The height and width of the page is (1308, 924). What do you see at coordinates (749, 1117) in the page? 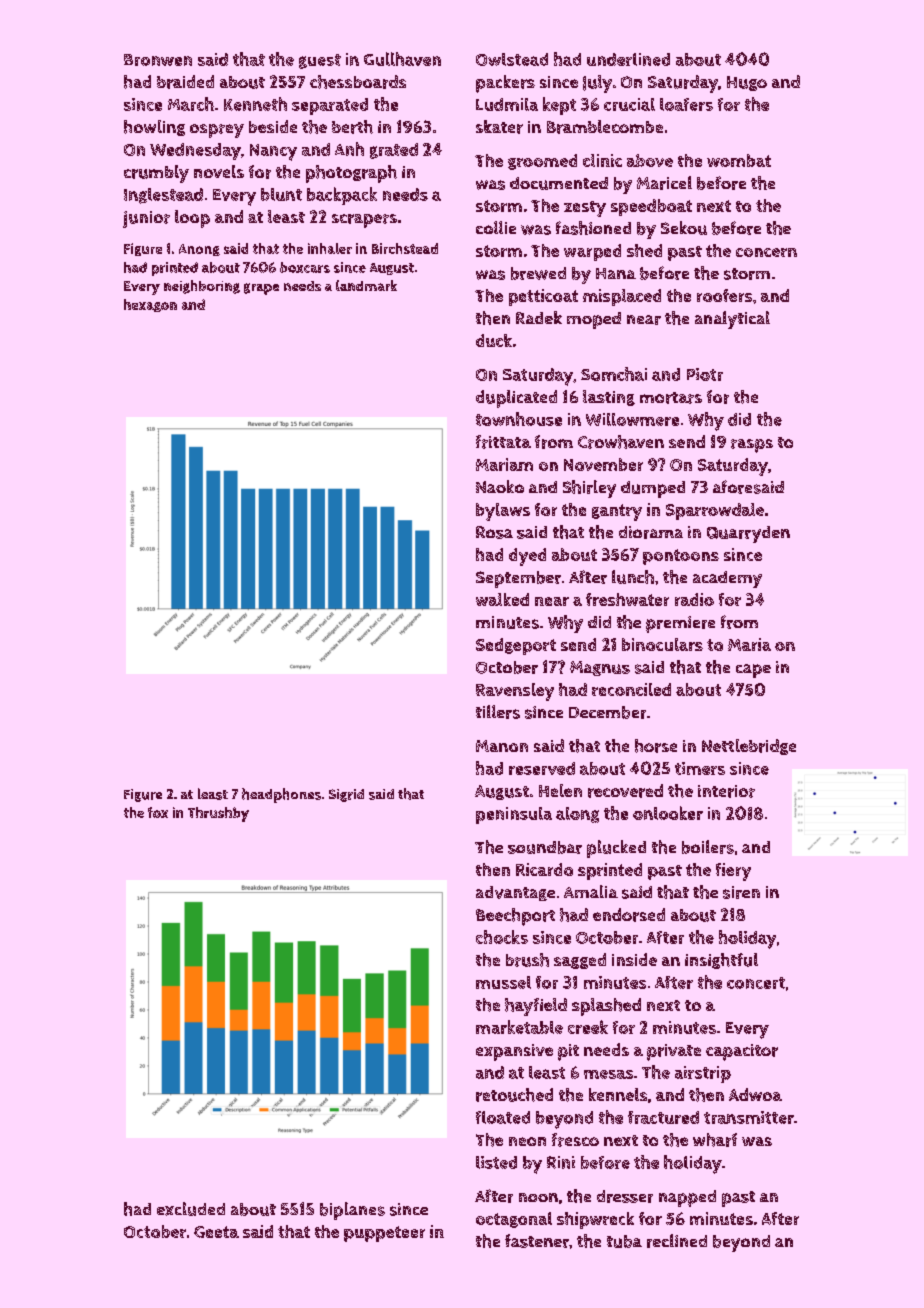
I see `transmitter` at bounding box center [749, 1117].
